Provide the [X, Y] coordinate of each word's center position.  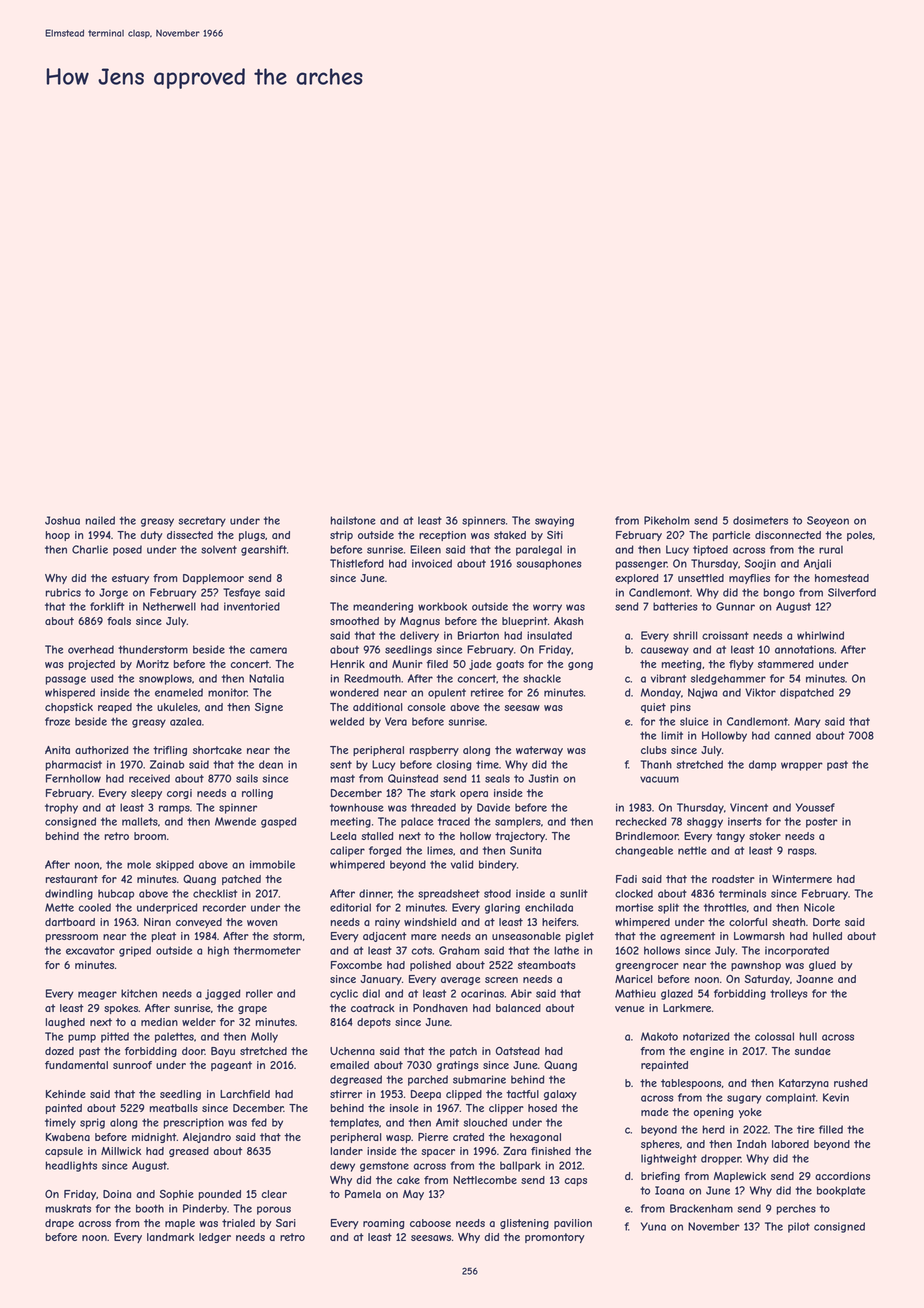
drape [59, 1224]
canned [792, 735]
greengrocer [647, 967]
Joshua [62, 520]
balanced [518, 1008]
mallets [140, 821]
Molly [264, 1037]
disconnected [788, 535]
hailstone [353, 520]
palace [417, 822]
